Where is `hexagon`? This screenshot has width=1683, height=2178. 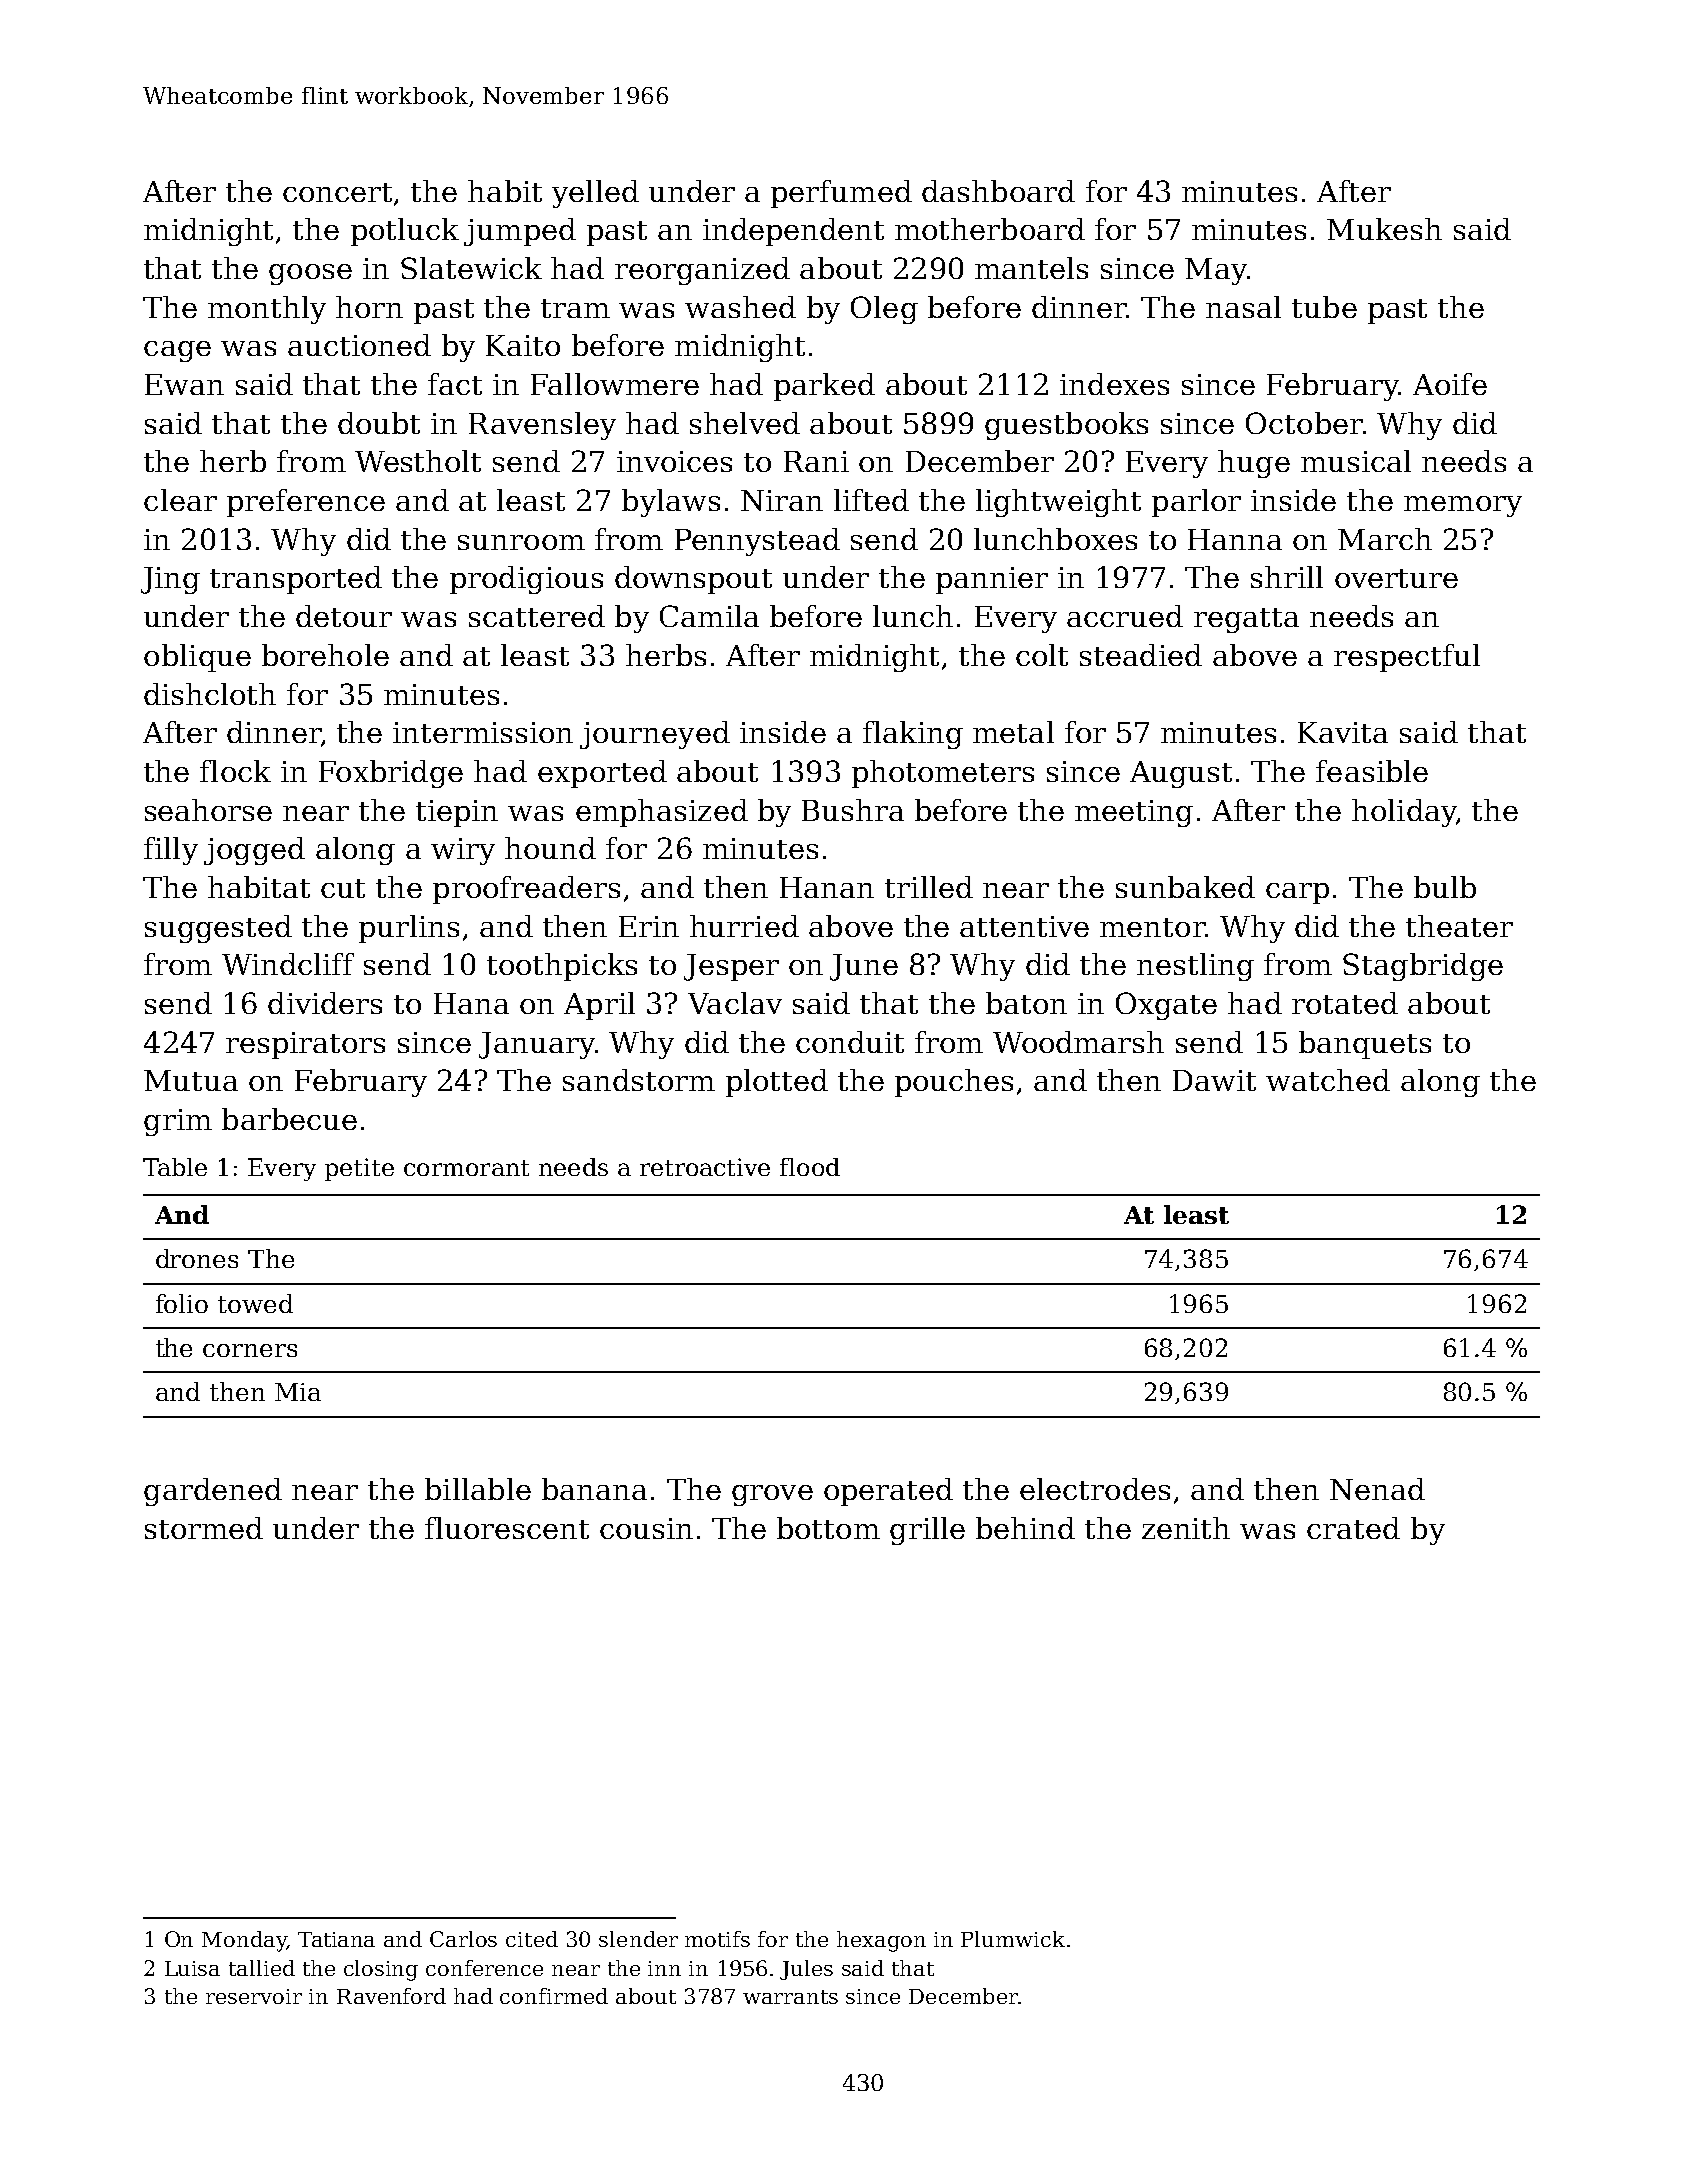 hexagon is located at coordinates (881, 1941).
